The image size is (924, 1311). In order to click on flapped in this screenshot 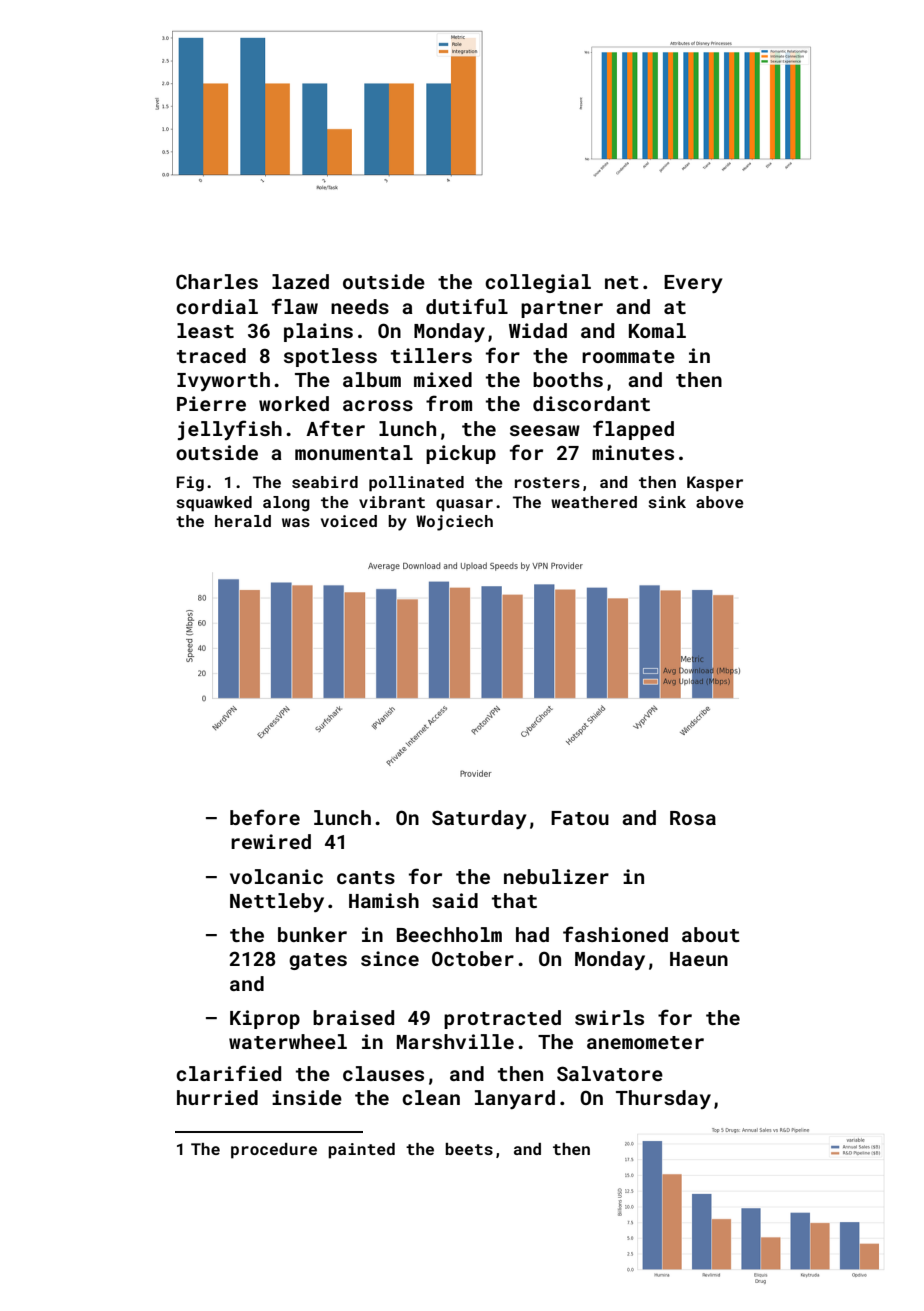, I will do `click(633, 430)`.
